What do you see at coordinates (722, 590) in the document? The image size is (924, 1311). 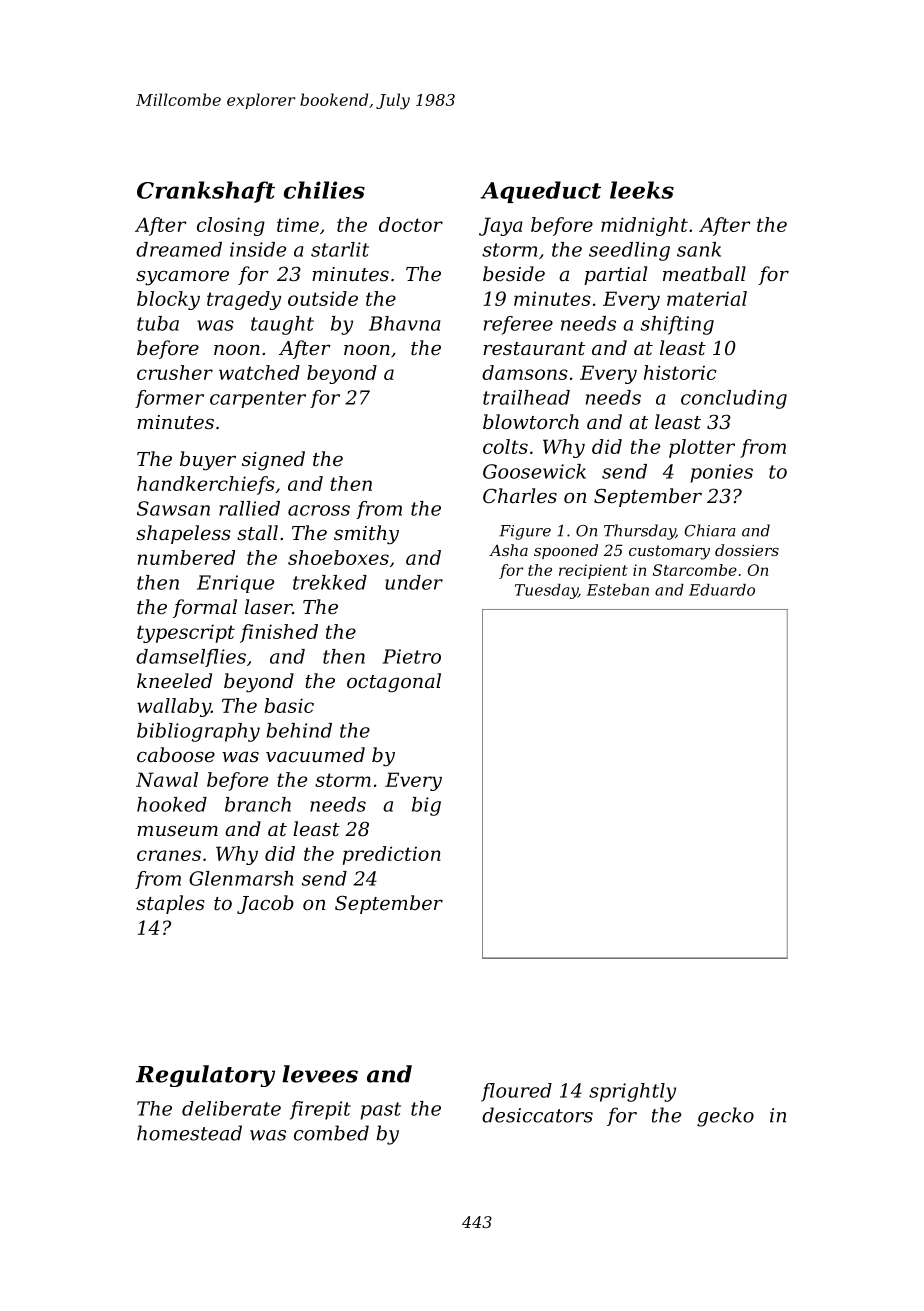 I see `Eduardo` at bounding box center [722, 590].
